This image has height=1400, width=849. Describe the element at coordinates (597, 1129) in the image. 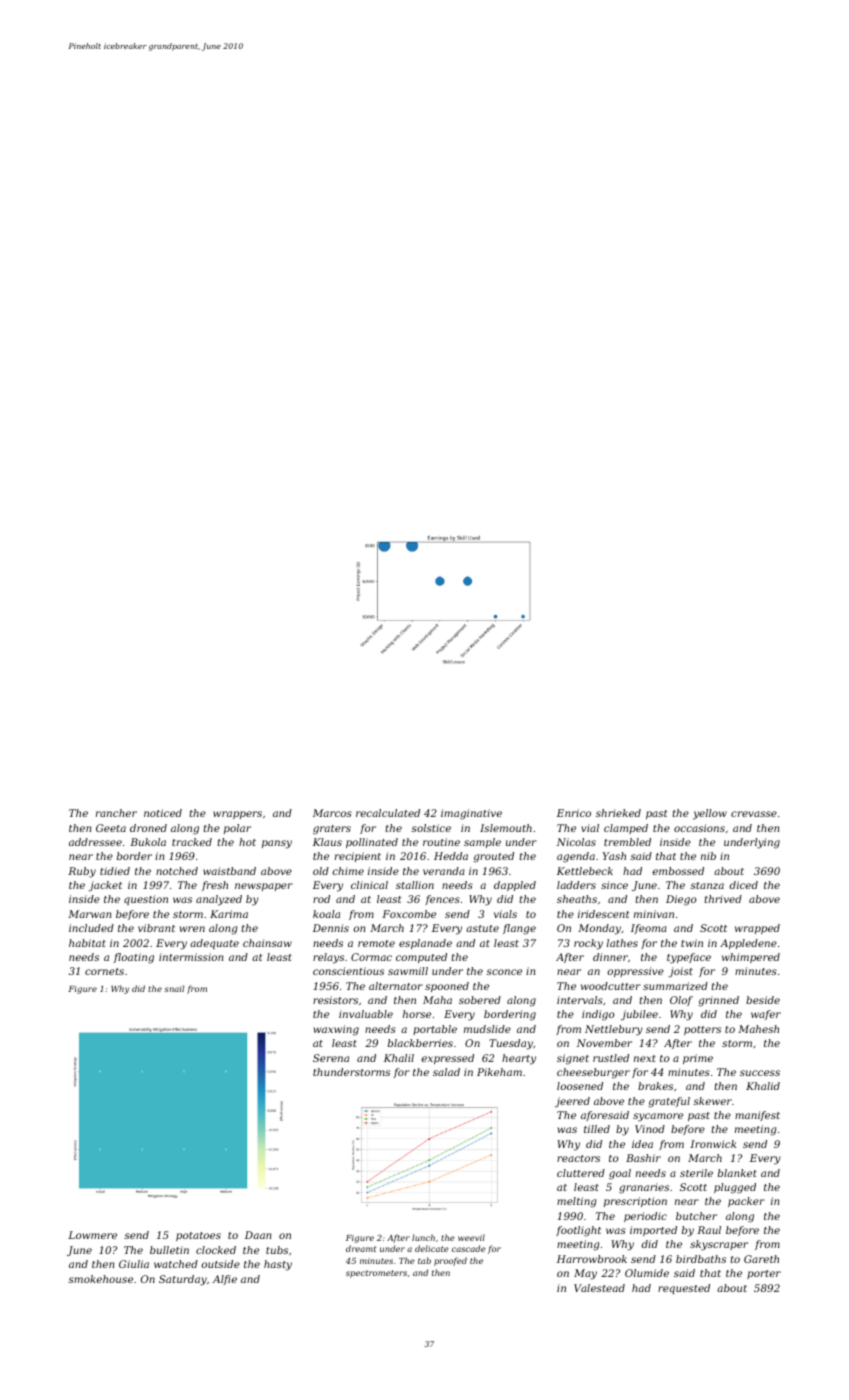

I see `tilled` at that location.
